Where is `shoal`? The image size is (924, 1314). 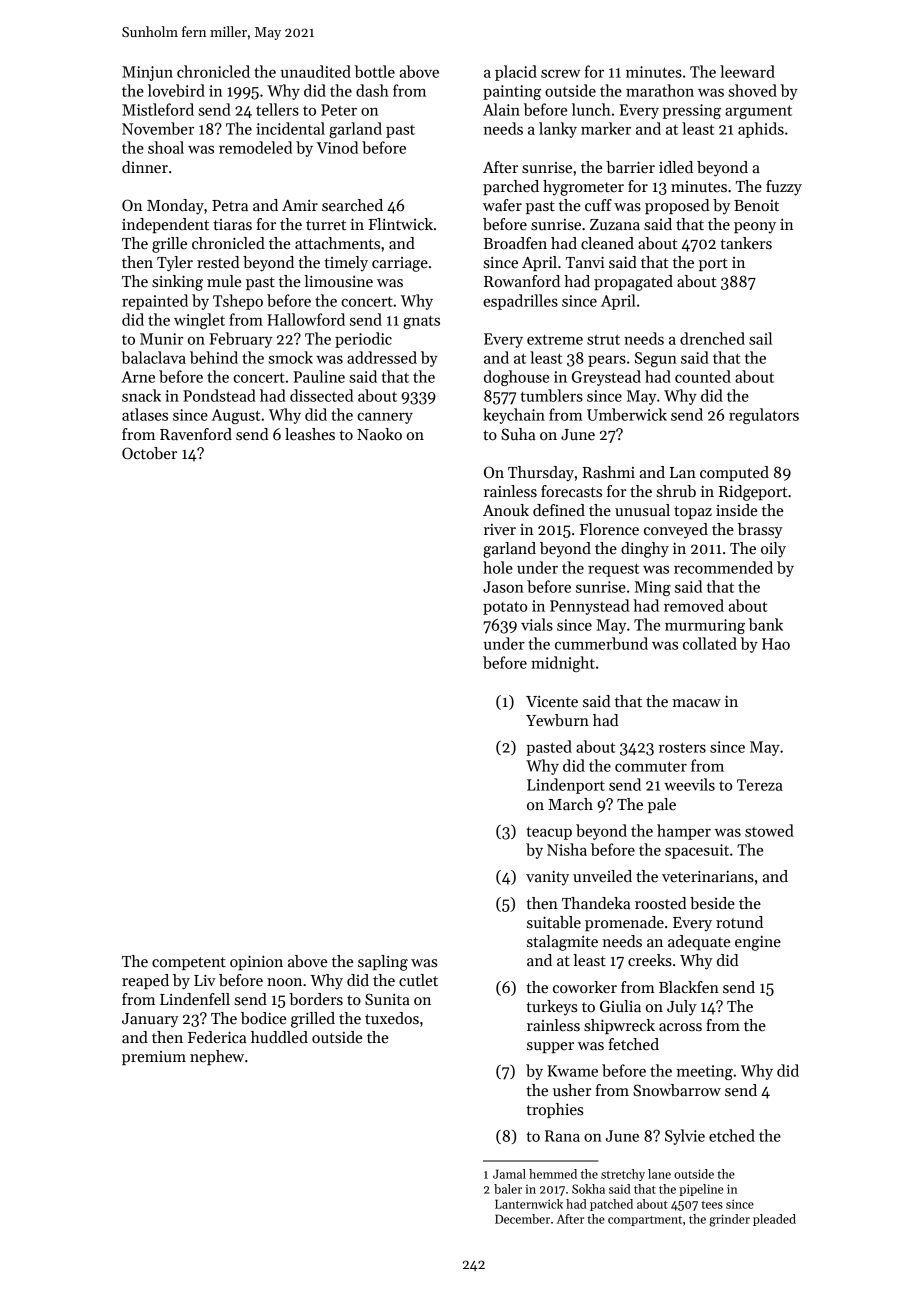
shoal is located at coordinates (166, 147).
